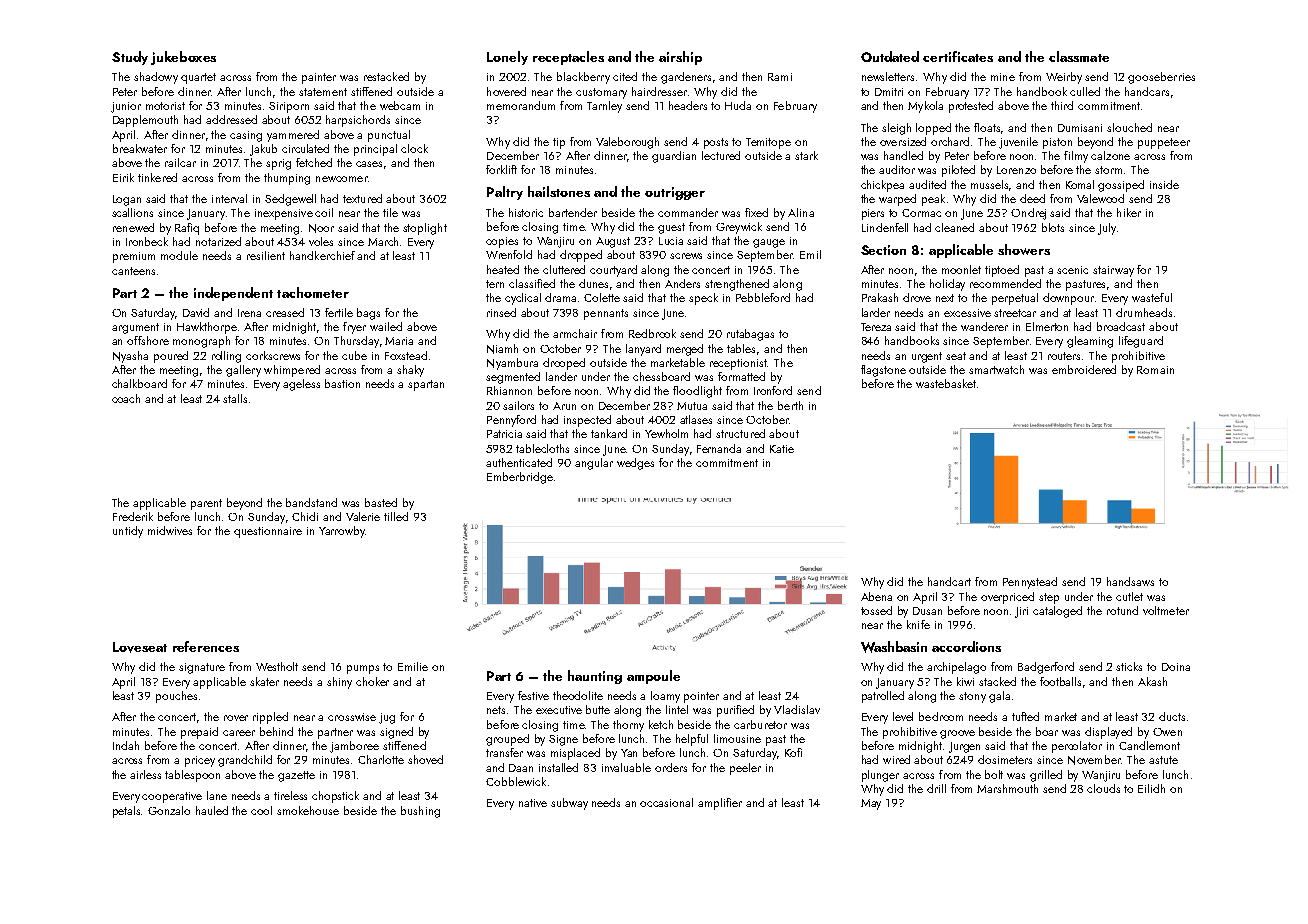 This image has height=924, width=1308. What do you see at coordinates (126, 398) in the image?
I see `coach` at bounding box center [126, 398].
